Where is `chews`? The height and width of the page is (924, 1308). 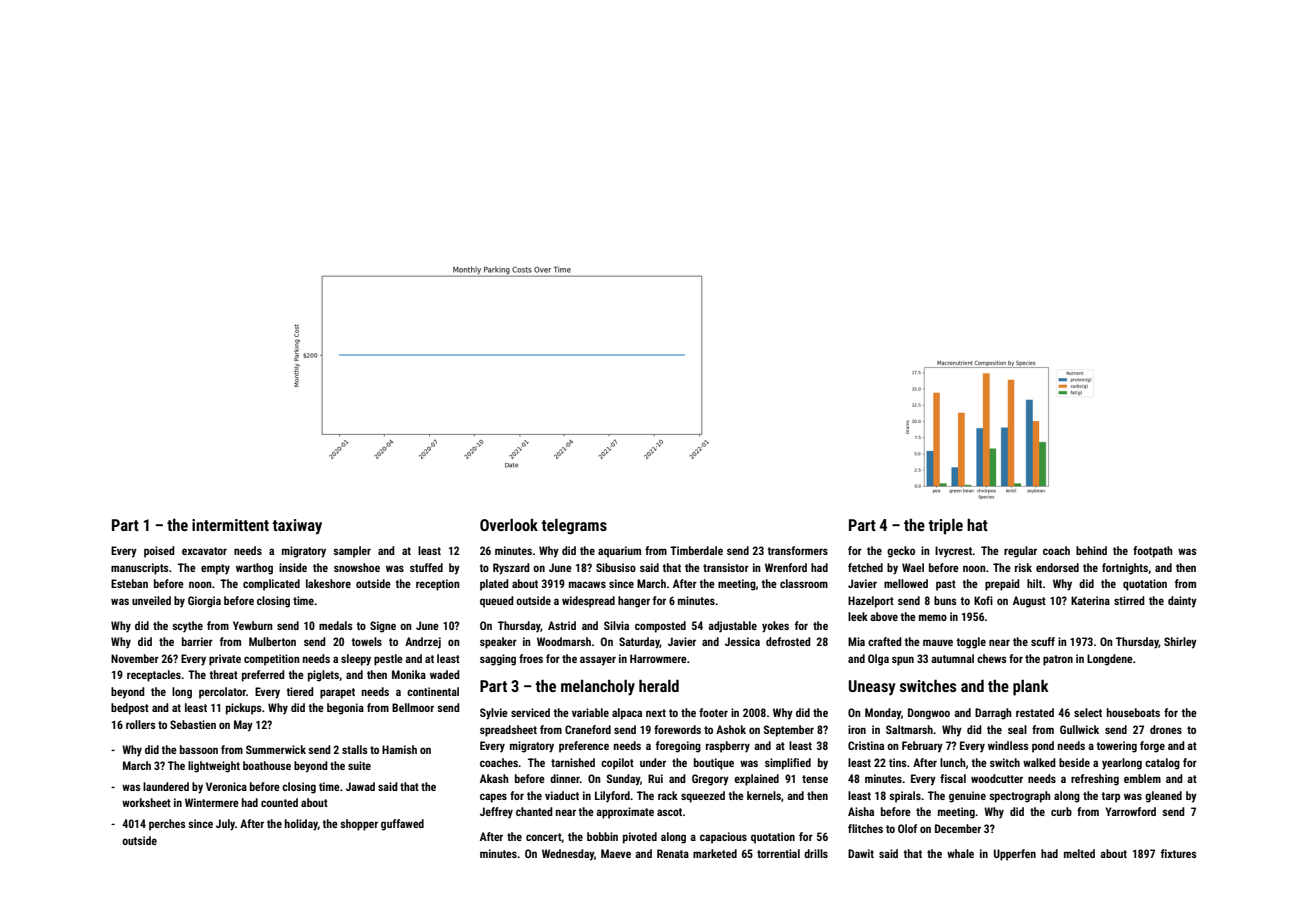 chews is located at coordinates (992, 658).
